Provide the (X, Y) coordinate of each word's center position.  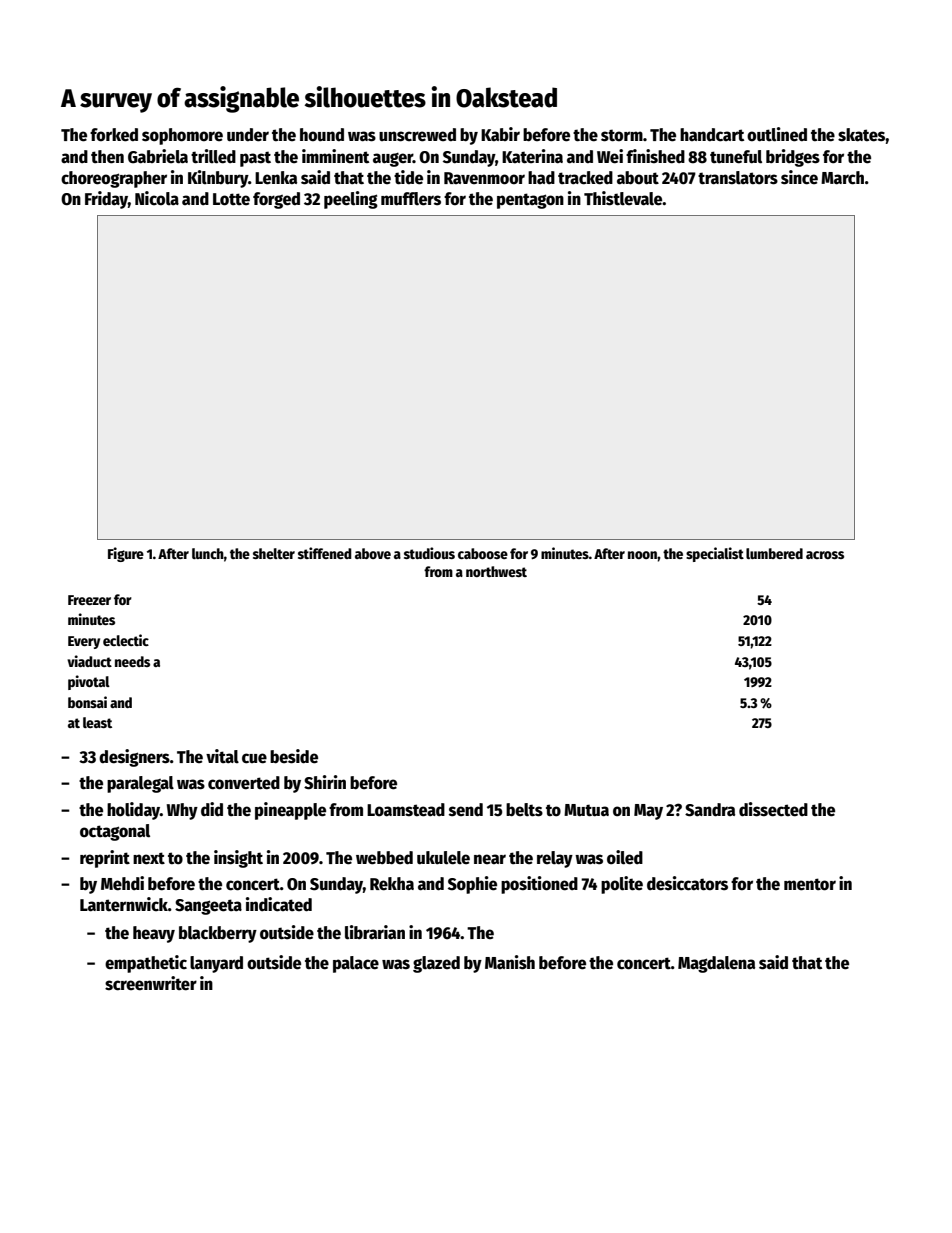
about (638, 178)
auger (393, 159)
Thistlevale (623, 198)
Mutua (586, 810)
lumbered (774, 553)
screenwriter (151, 983)
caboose (483, 553)
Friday (106, 200)
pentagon (530, 201)
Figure (126, 554)
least (97, 722)
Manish (510, 962)
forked (114, 135)
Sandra (710, 810)
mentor (810, 884)
